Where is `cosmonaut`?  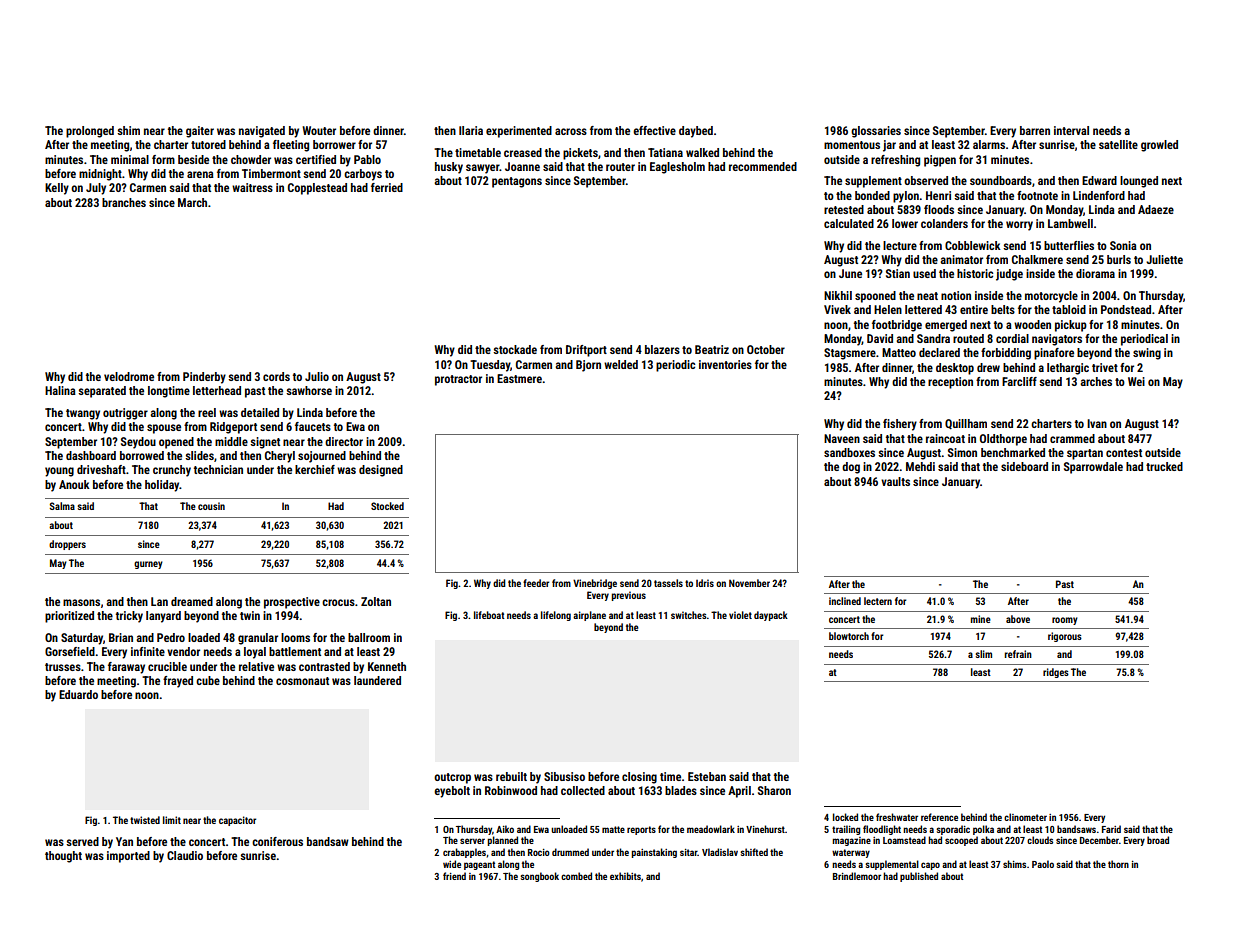
cosmonaut is located at coordinates (302, 681).
